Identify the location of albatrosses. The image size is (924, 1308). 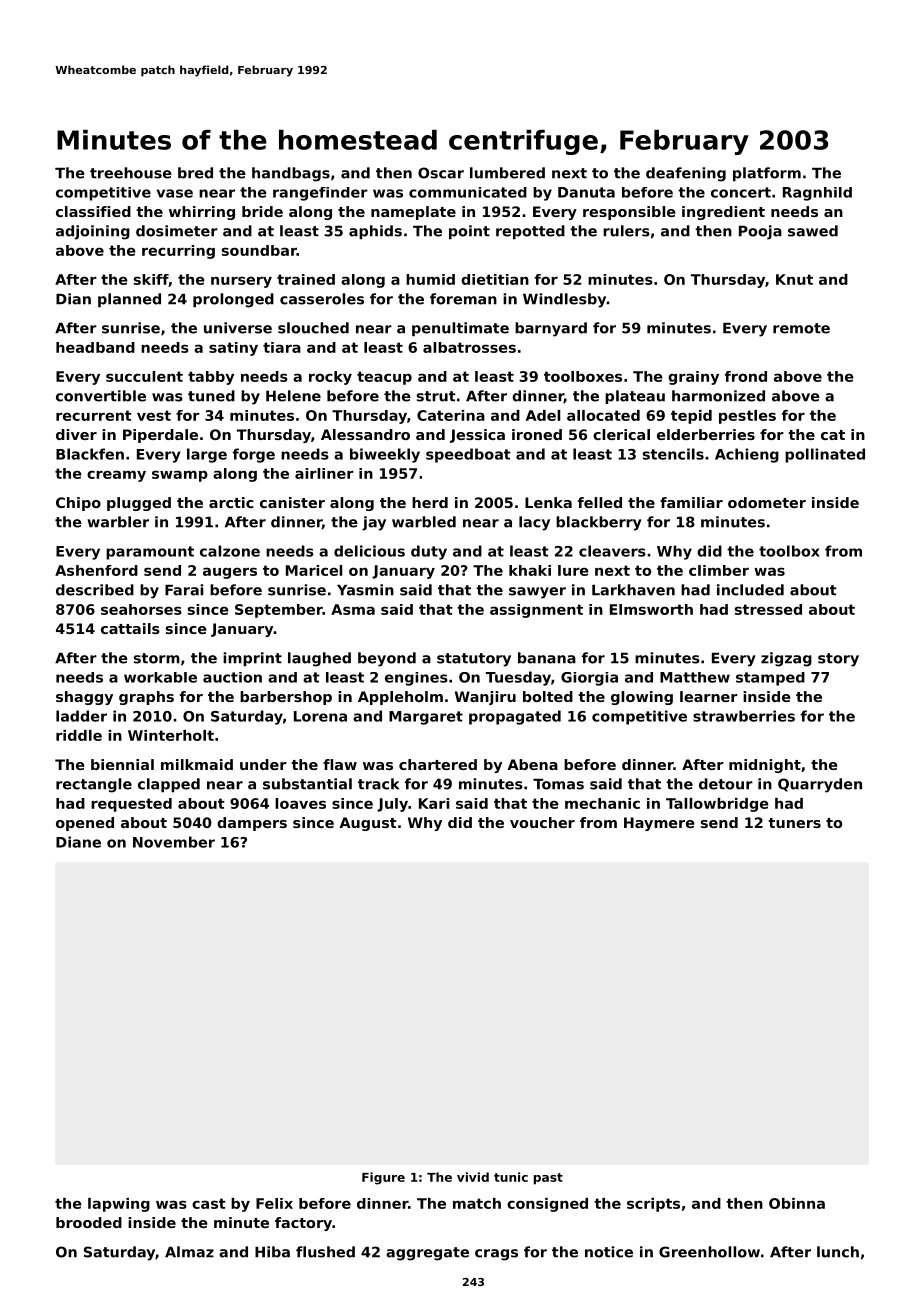
(469, 347).
